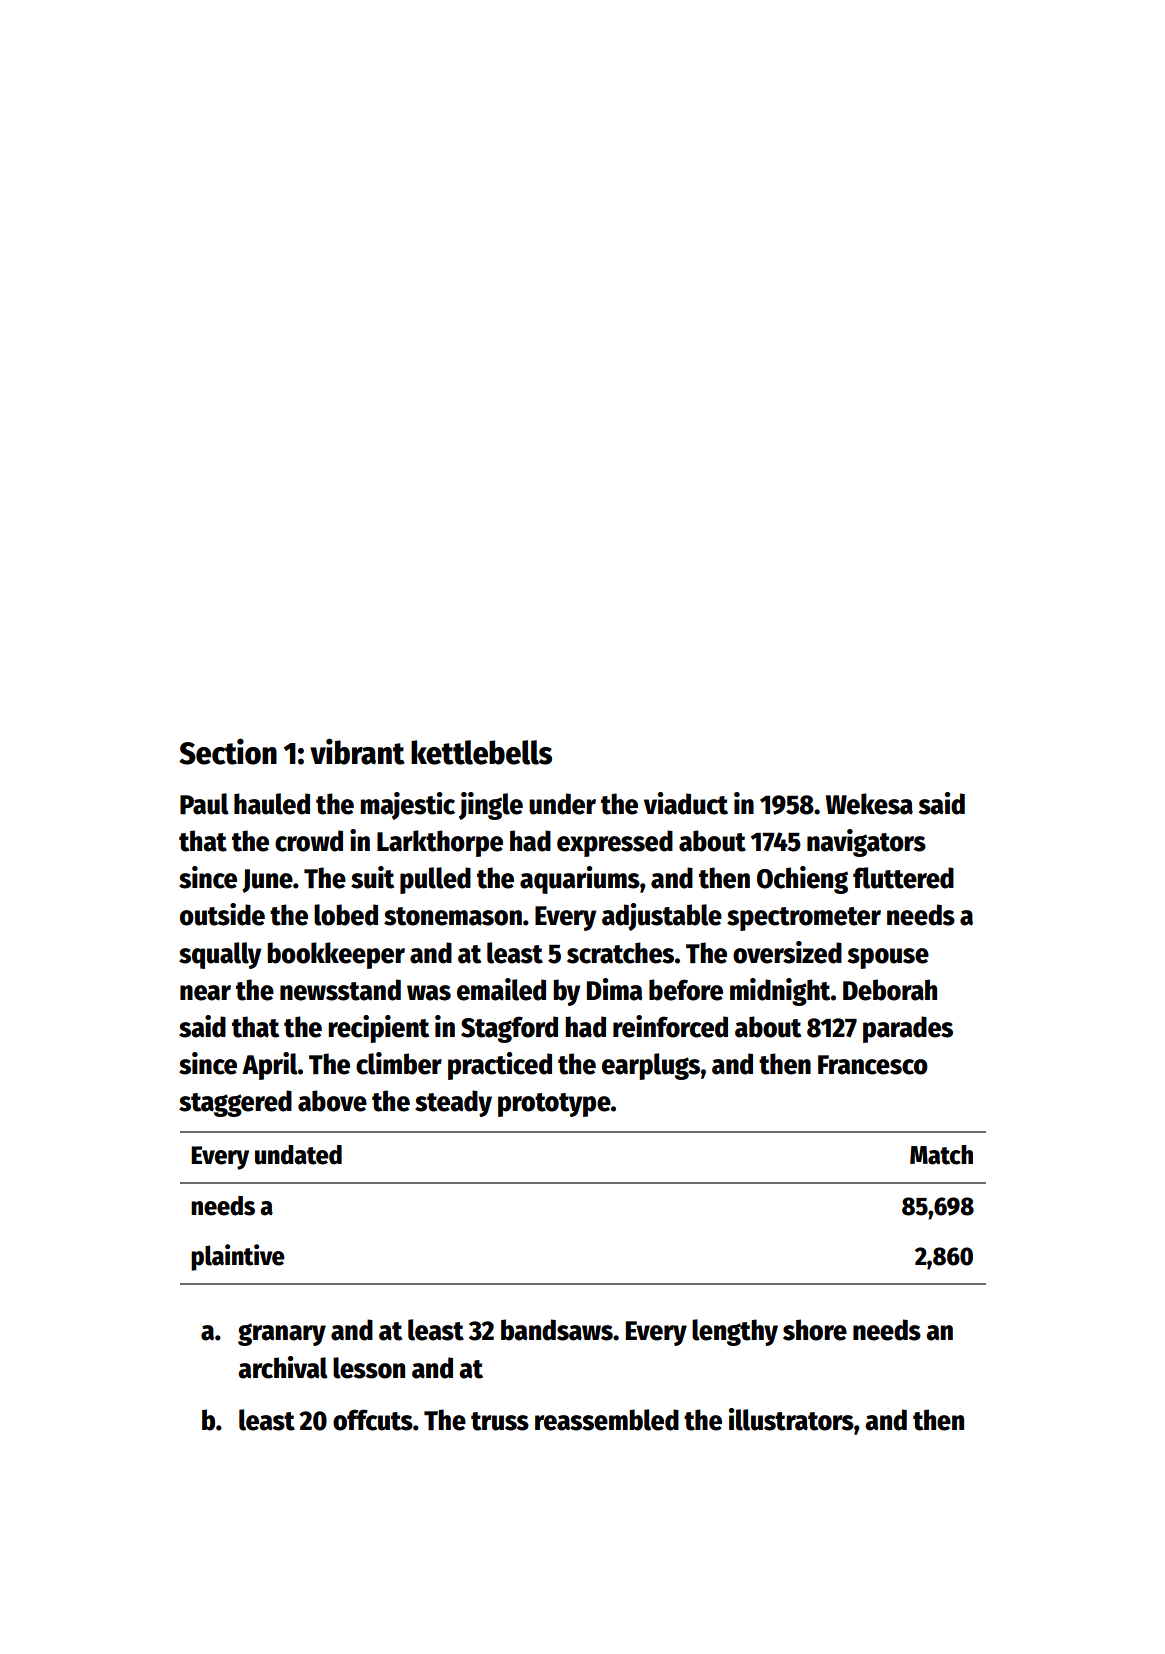 The height and width of the screenshot is (1654, 1165). I want to click on prototype, so click(554, 1105).
